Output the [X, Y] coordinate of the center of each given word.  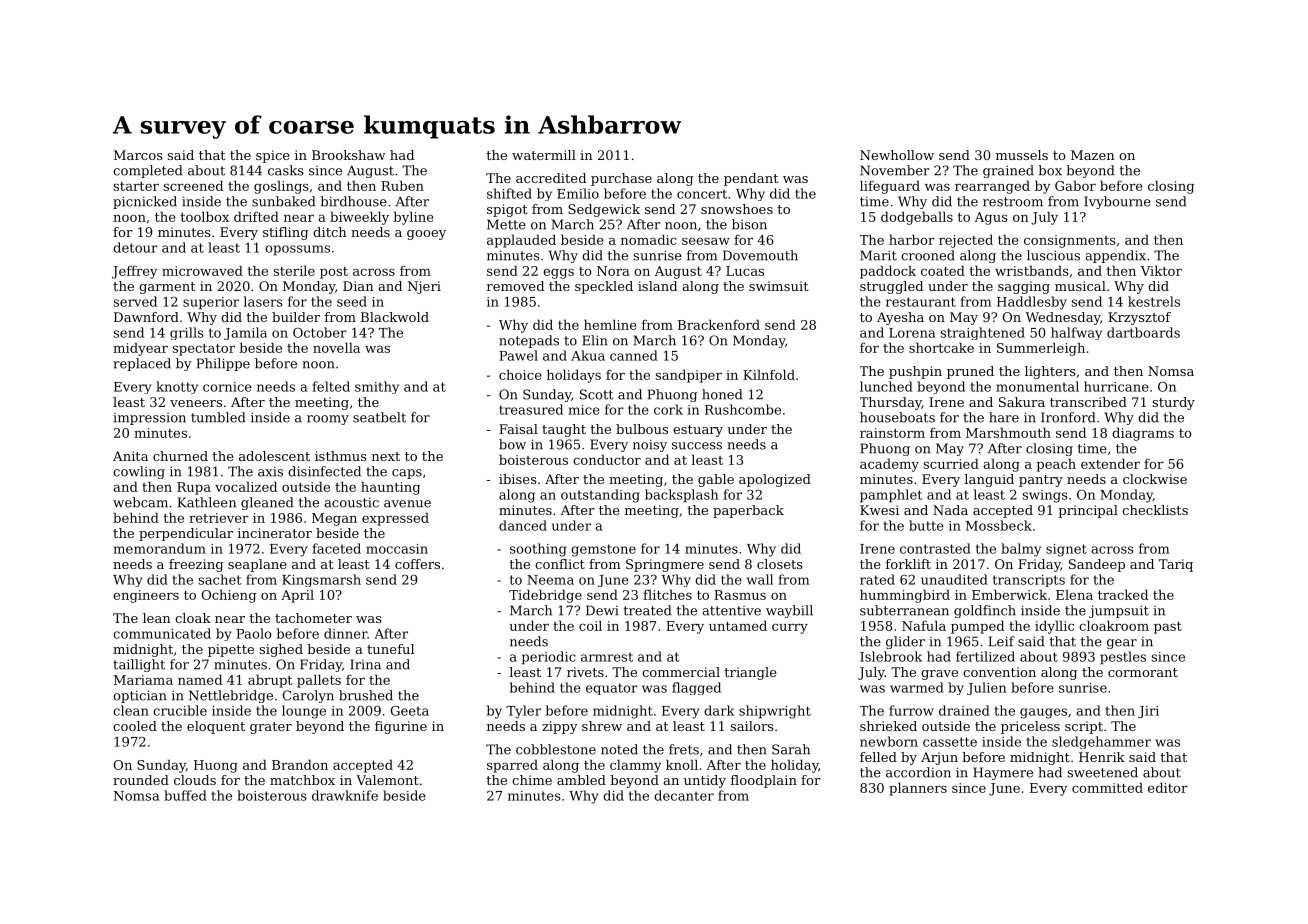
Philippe [223, 364]
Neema [550, 580]
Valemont [387, 780]
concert [702, 194]
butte [926, 525]
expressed [395, 519]
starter [136, 186]
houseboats [897, 417]
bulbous [642, 429]
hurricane [1116, 386]
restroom [1013, 202]
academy [889, 465]
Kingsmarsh [321, 580]
